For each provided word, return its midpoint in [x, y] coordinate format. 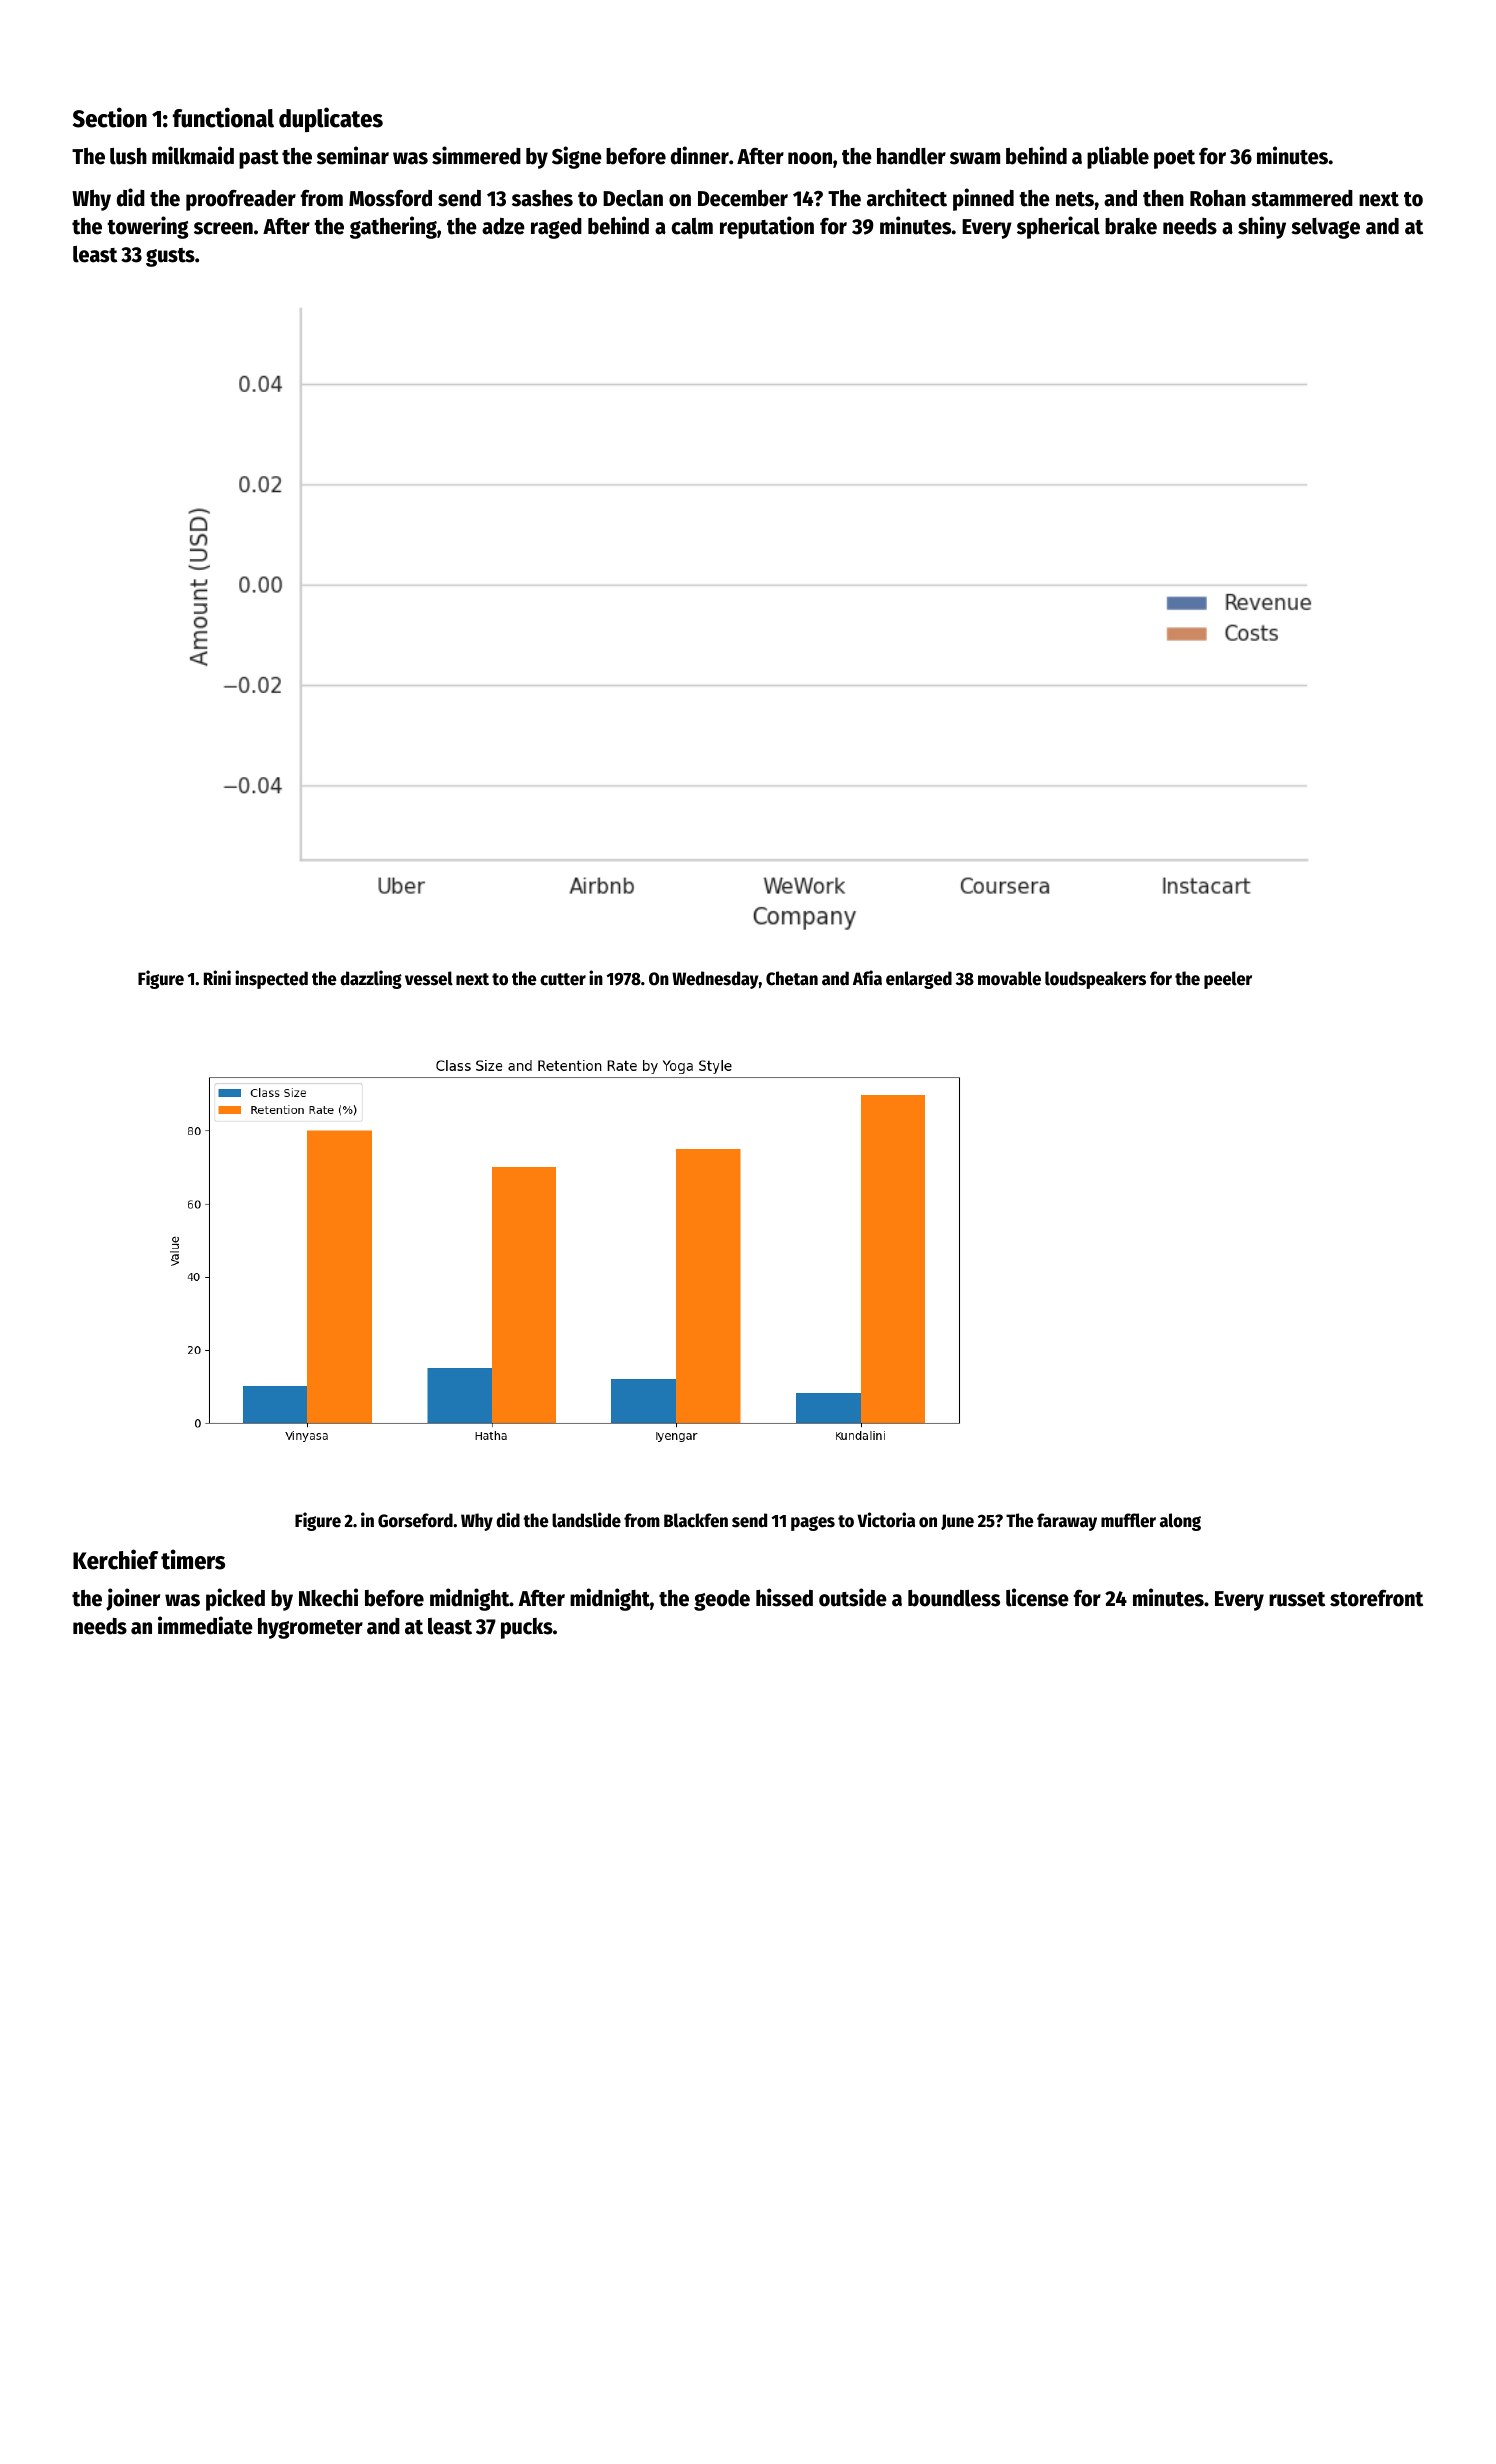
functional [223, 117]
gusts [170, 257]
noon [810, 158]
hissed [784, 1597]
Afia [867, 978]
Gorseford [415, 1520]
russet [1297, 1599]
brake [1131, 226]
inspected [271, 979]
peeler [1228, 980]
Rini [217, 977]
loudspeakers [1095, 980]
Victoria [886, 1520]
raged [556, 228]
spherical [1058, 227]
